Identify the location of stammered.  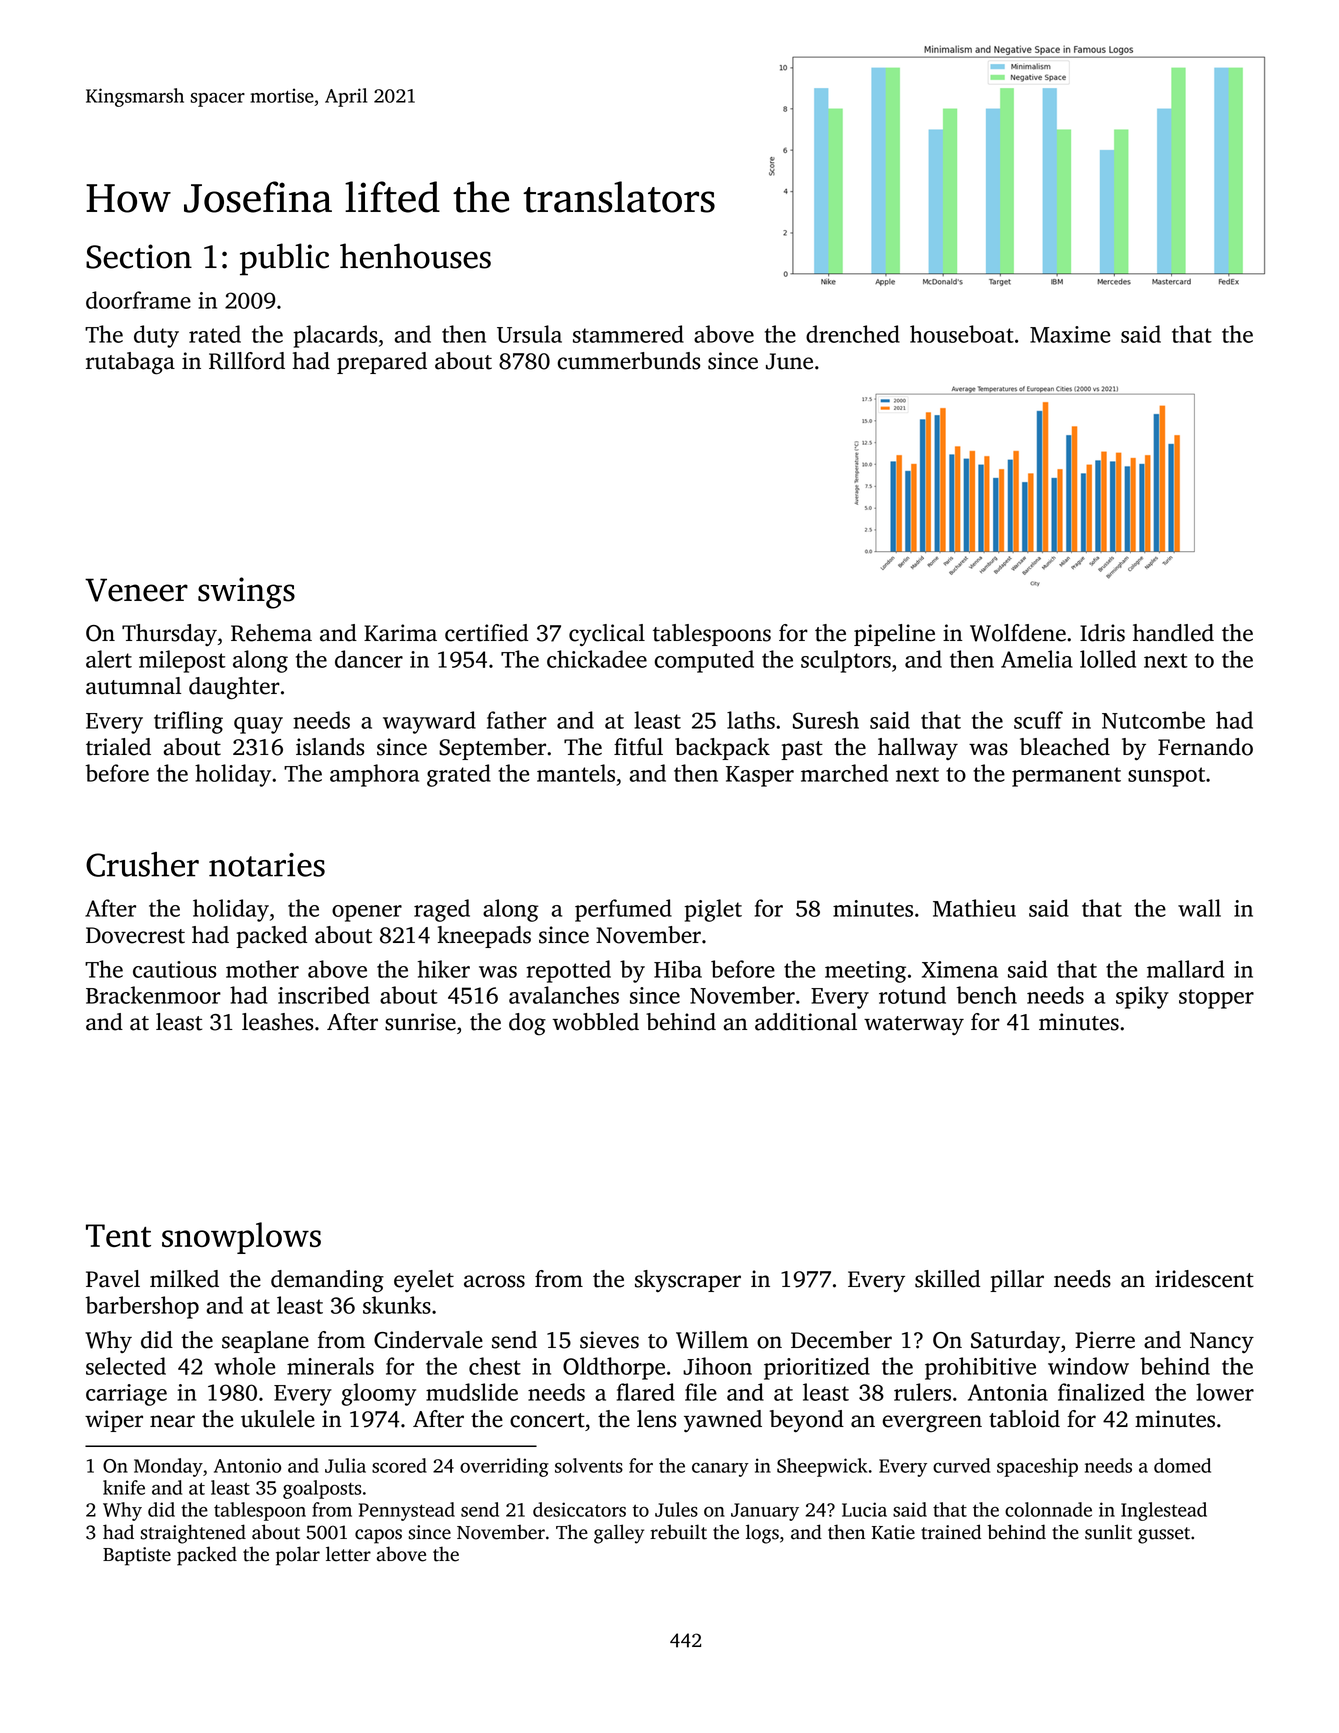
(628, 334).
